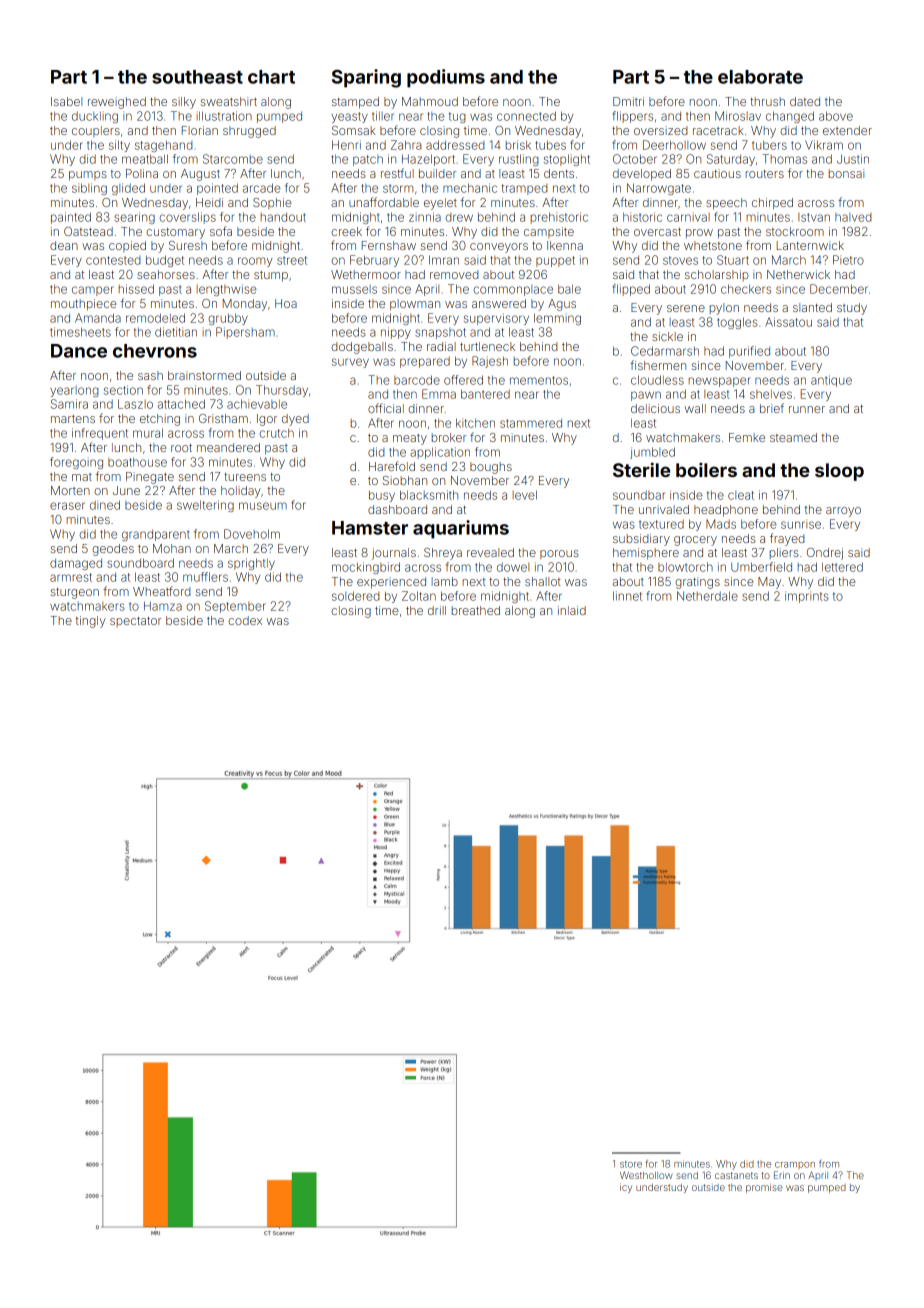 Image resolution: width=924 pixels, height=1308 pixels. What do you see at coordinates (518, 145) in the document?
I see `brisk` at bounding box center [518, 145].
